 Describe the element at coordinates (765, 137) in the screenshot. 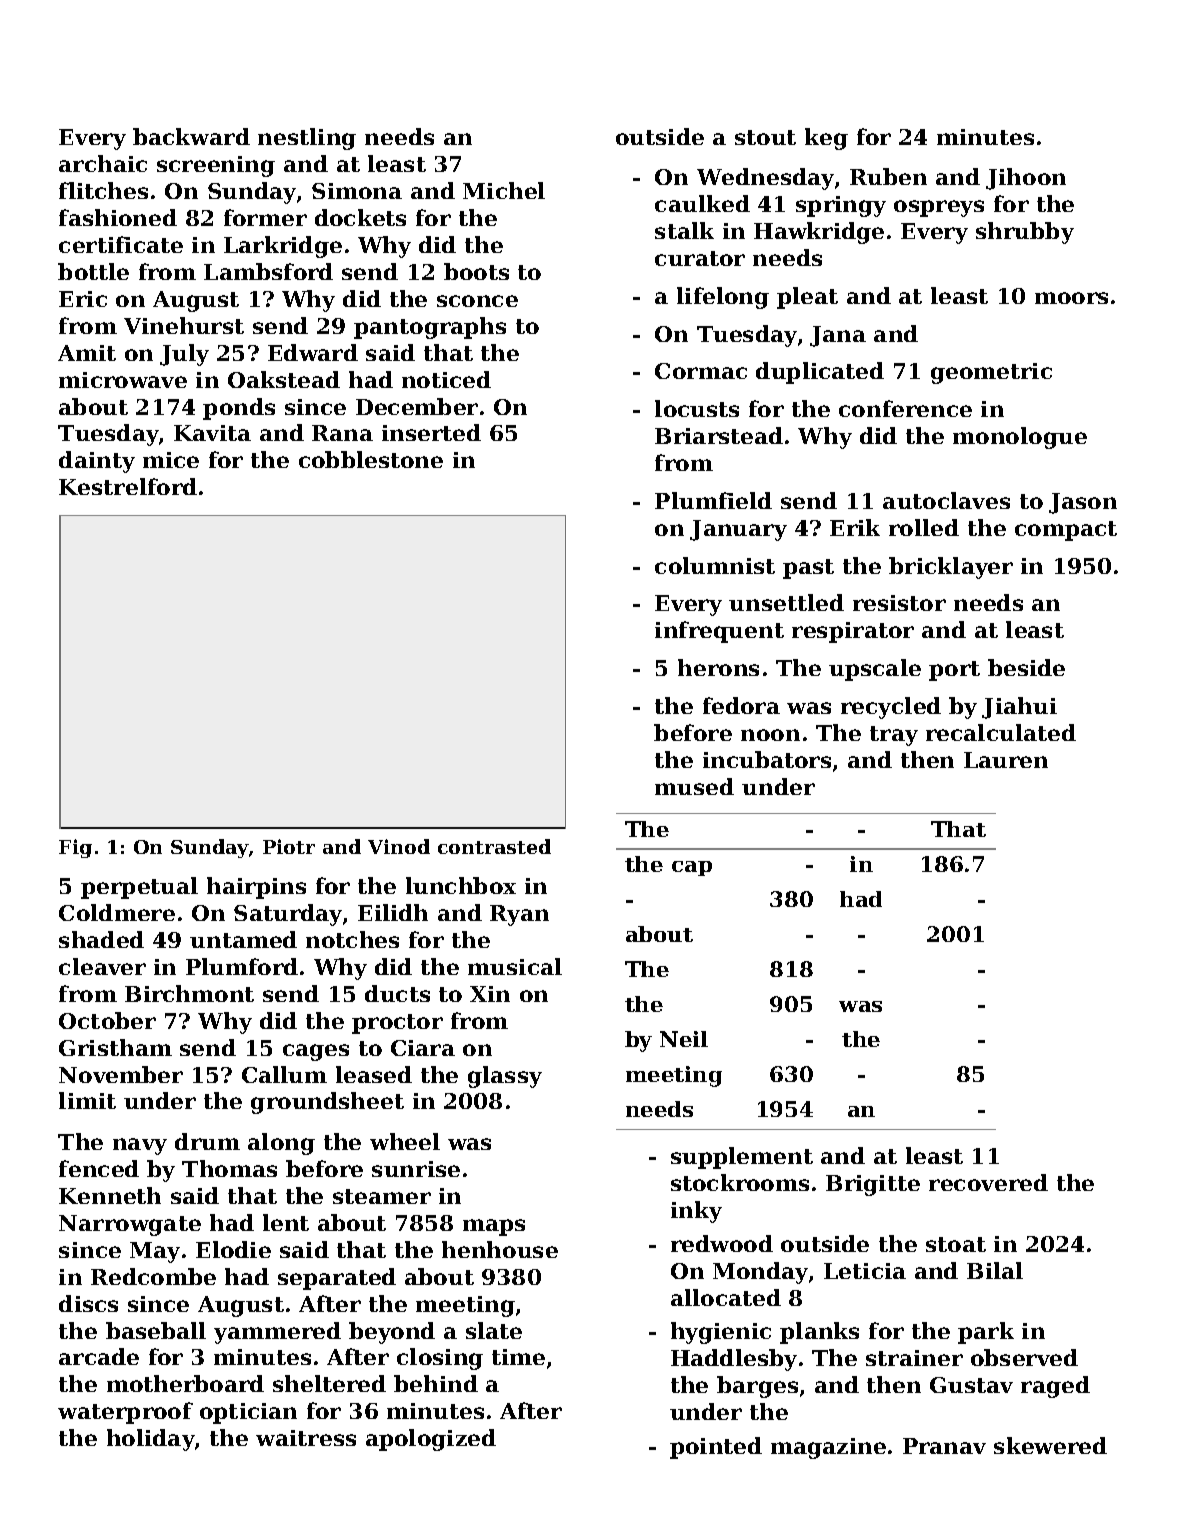

I see `stout` at that location.
